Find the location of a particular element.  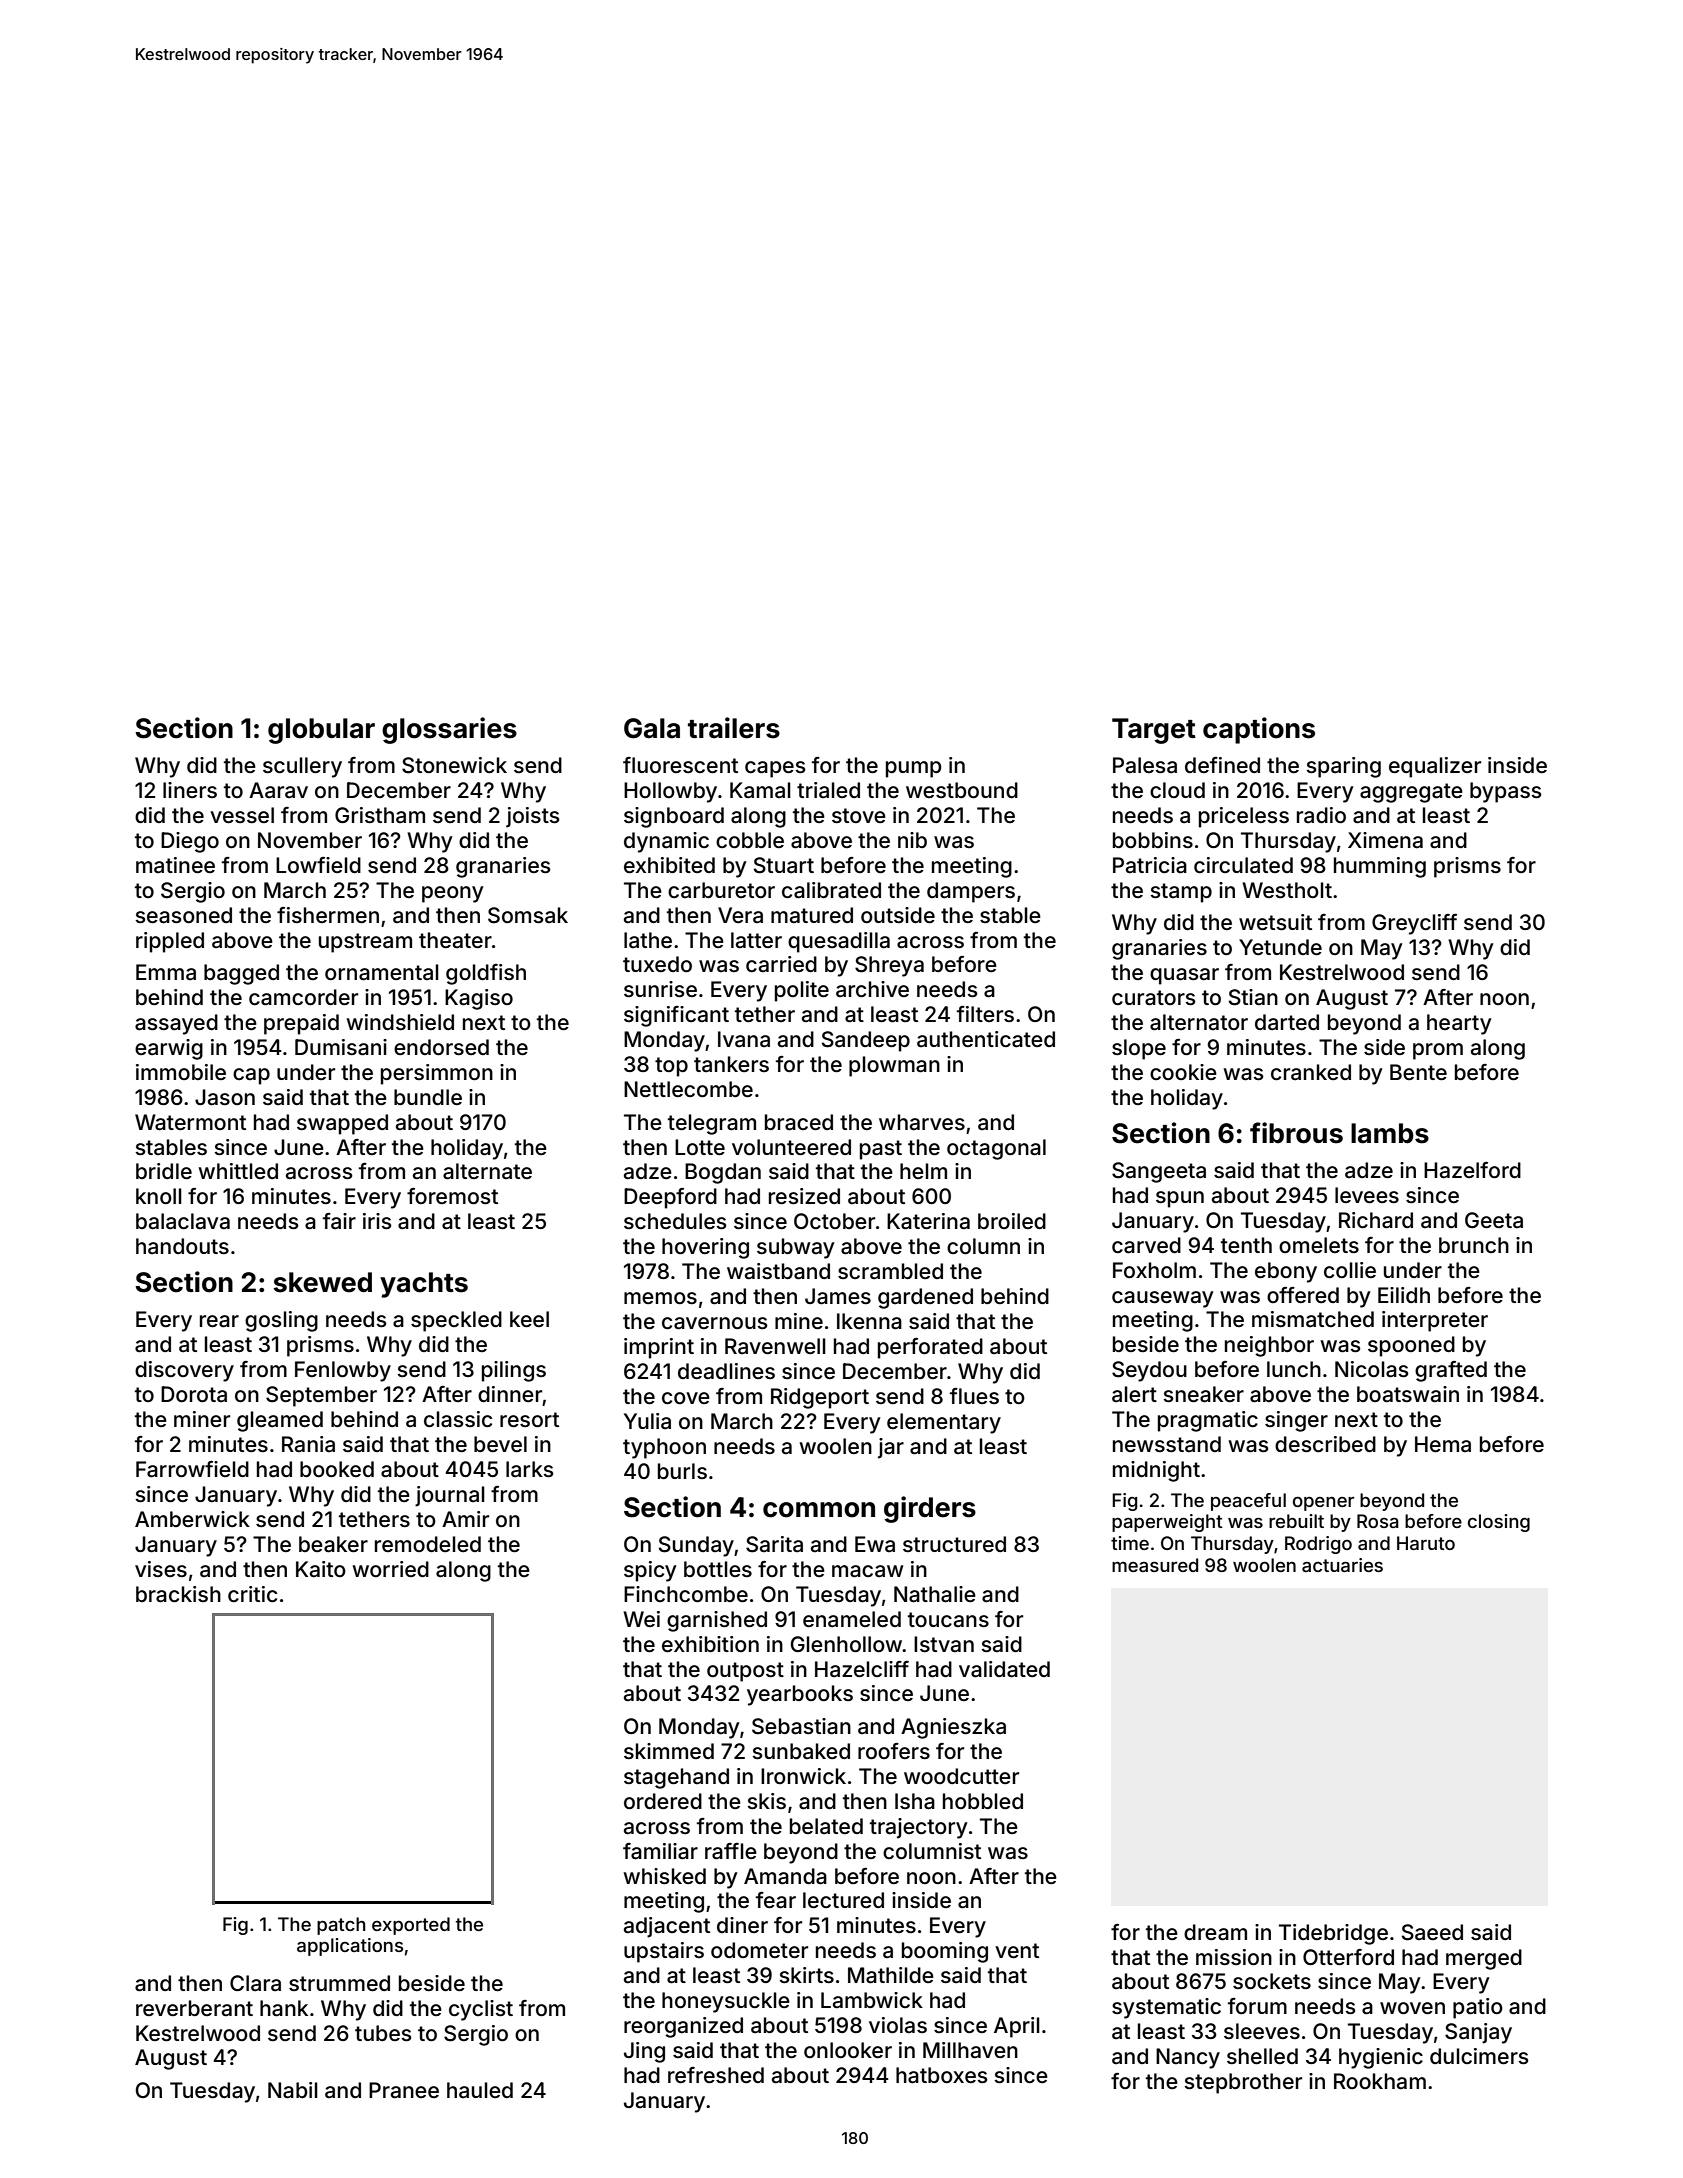

merged is located at coordinates (1484, 1959).
